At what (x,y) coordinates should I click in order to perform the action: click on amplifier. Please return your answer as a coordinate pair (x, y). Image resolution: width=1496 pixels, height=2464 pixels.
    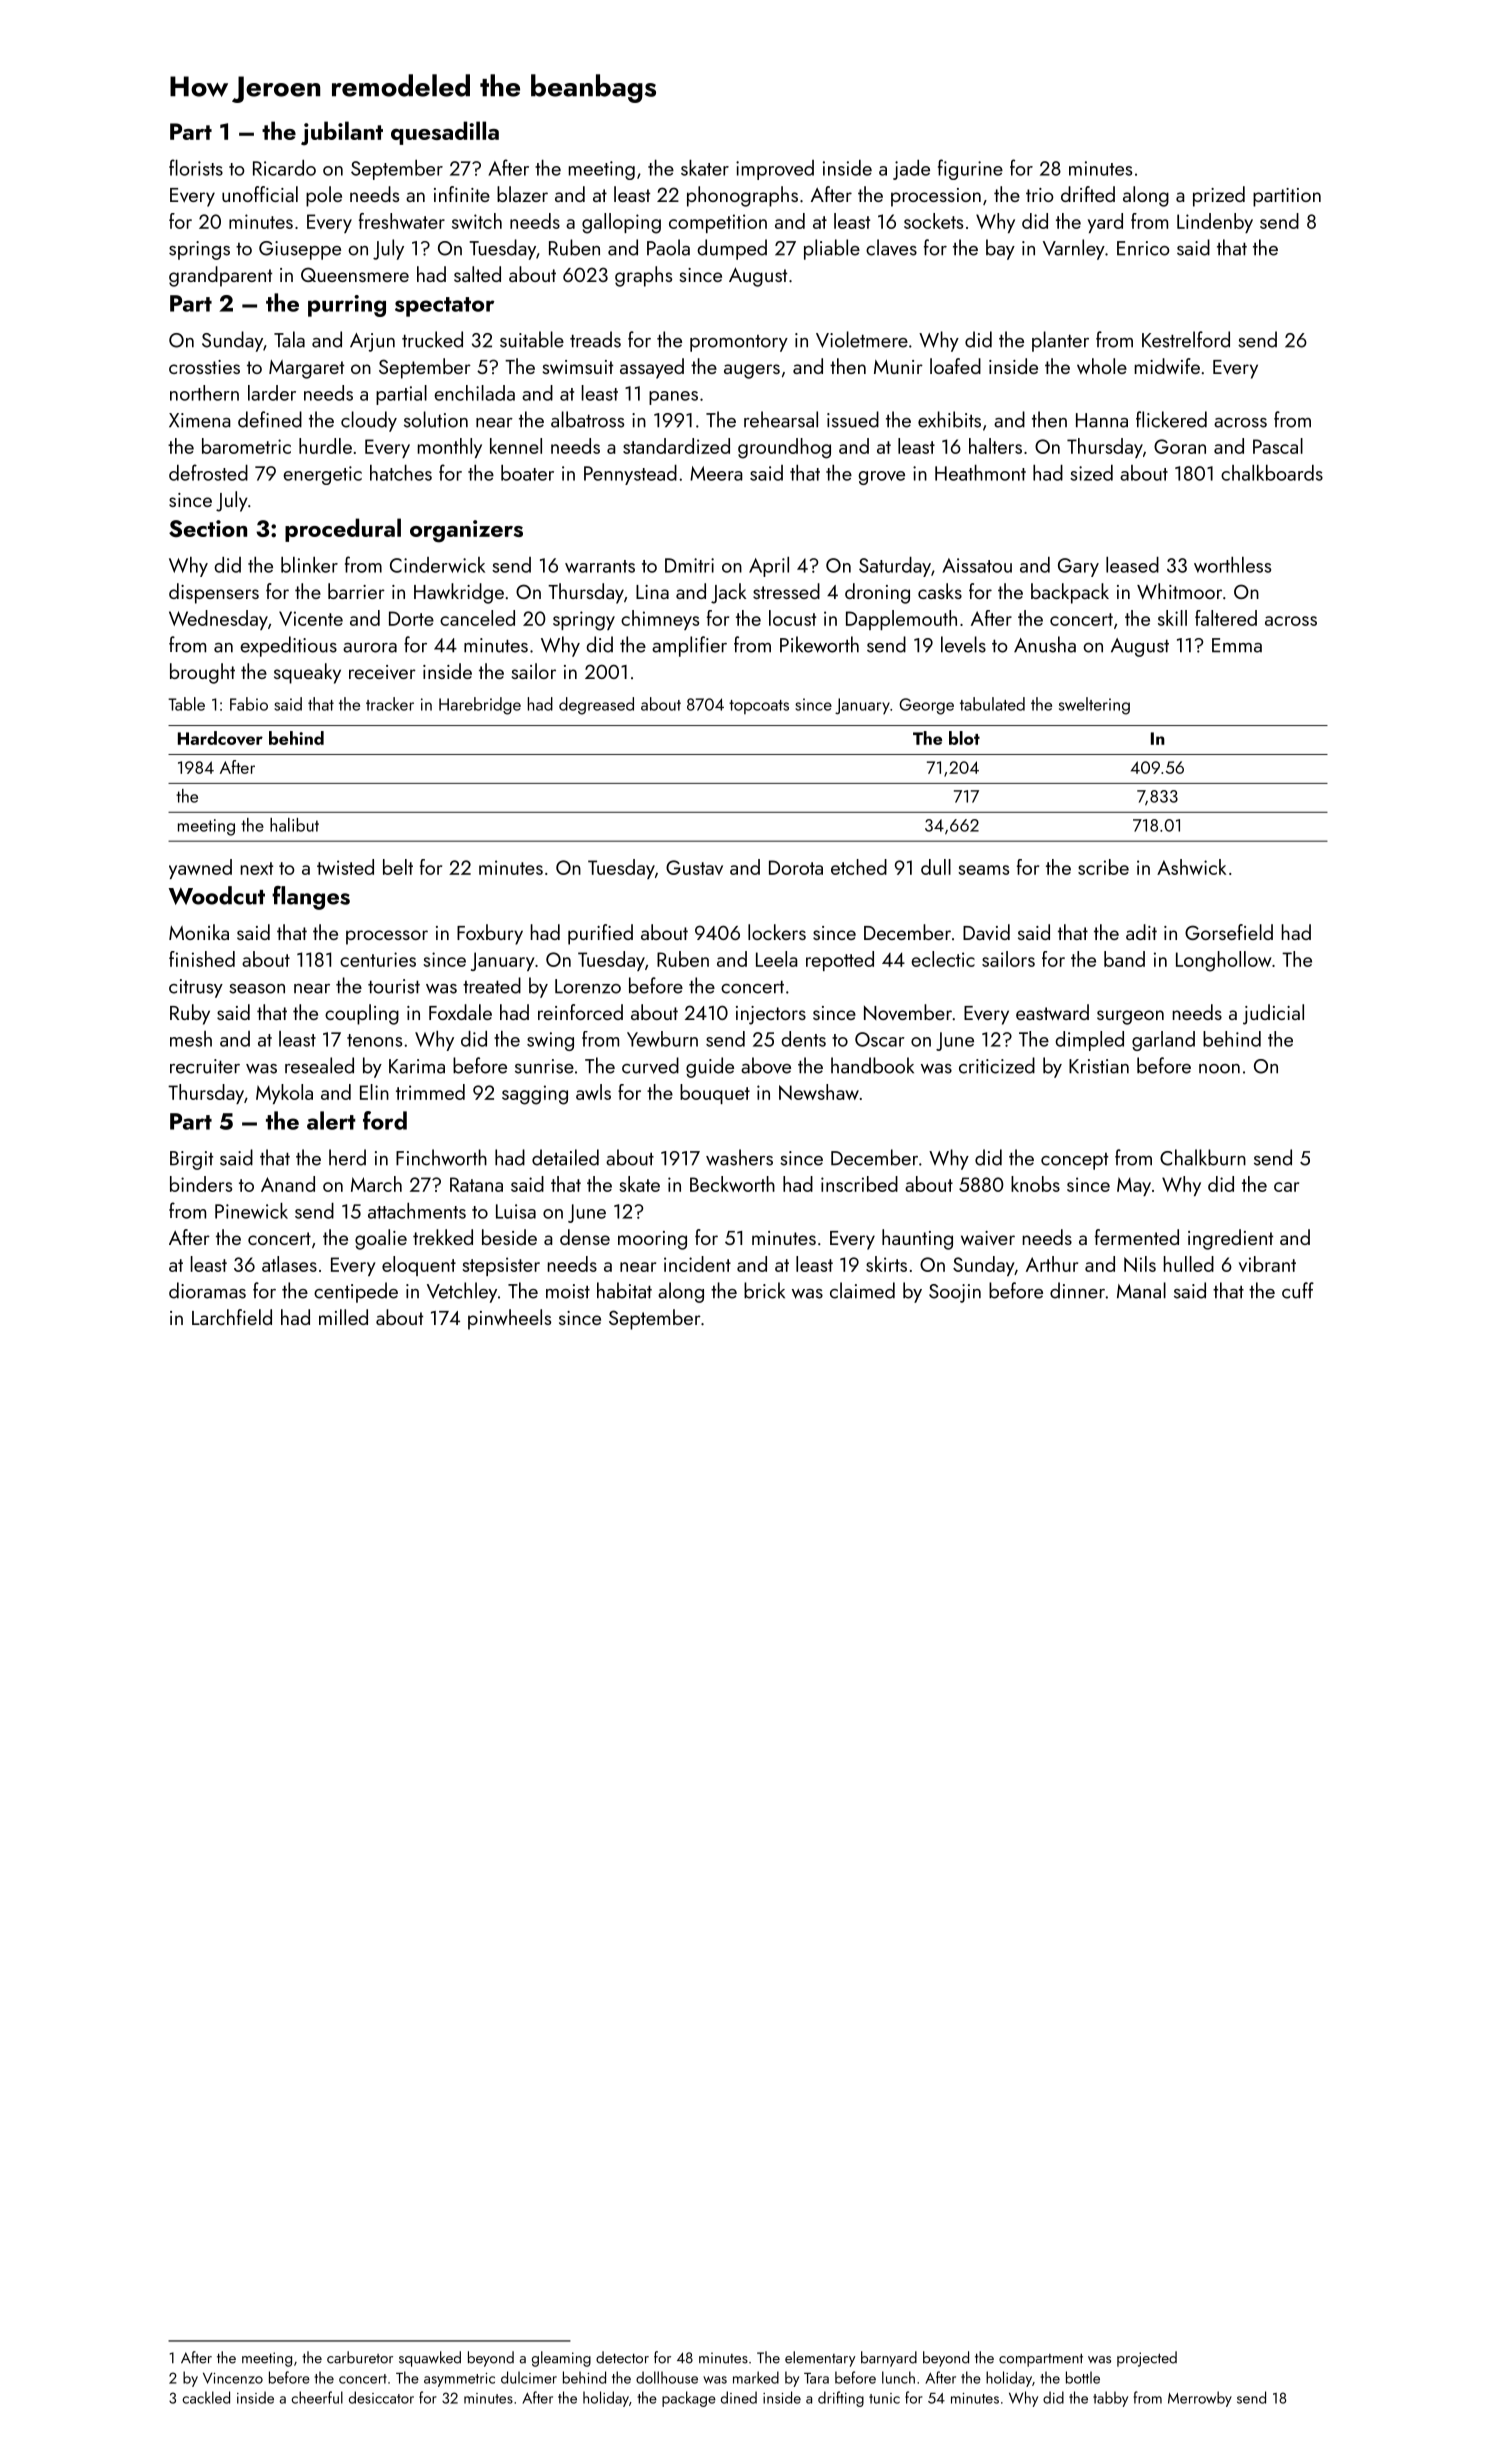
    Looking at the image, I should click on (689, 646).
